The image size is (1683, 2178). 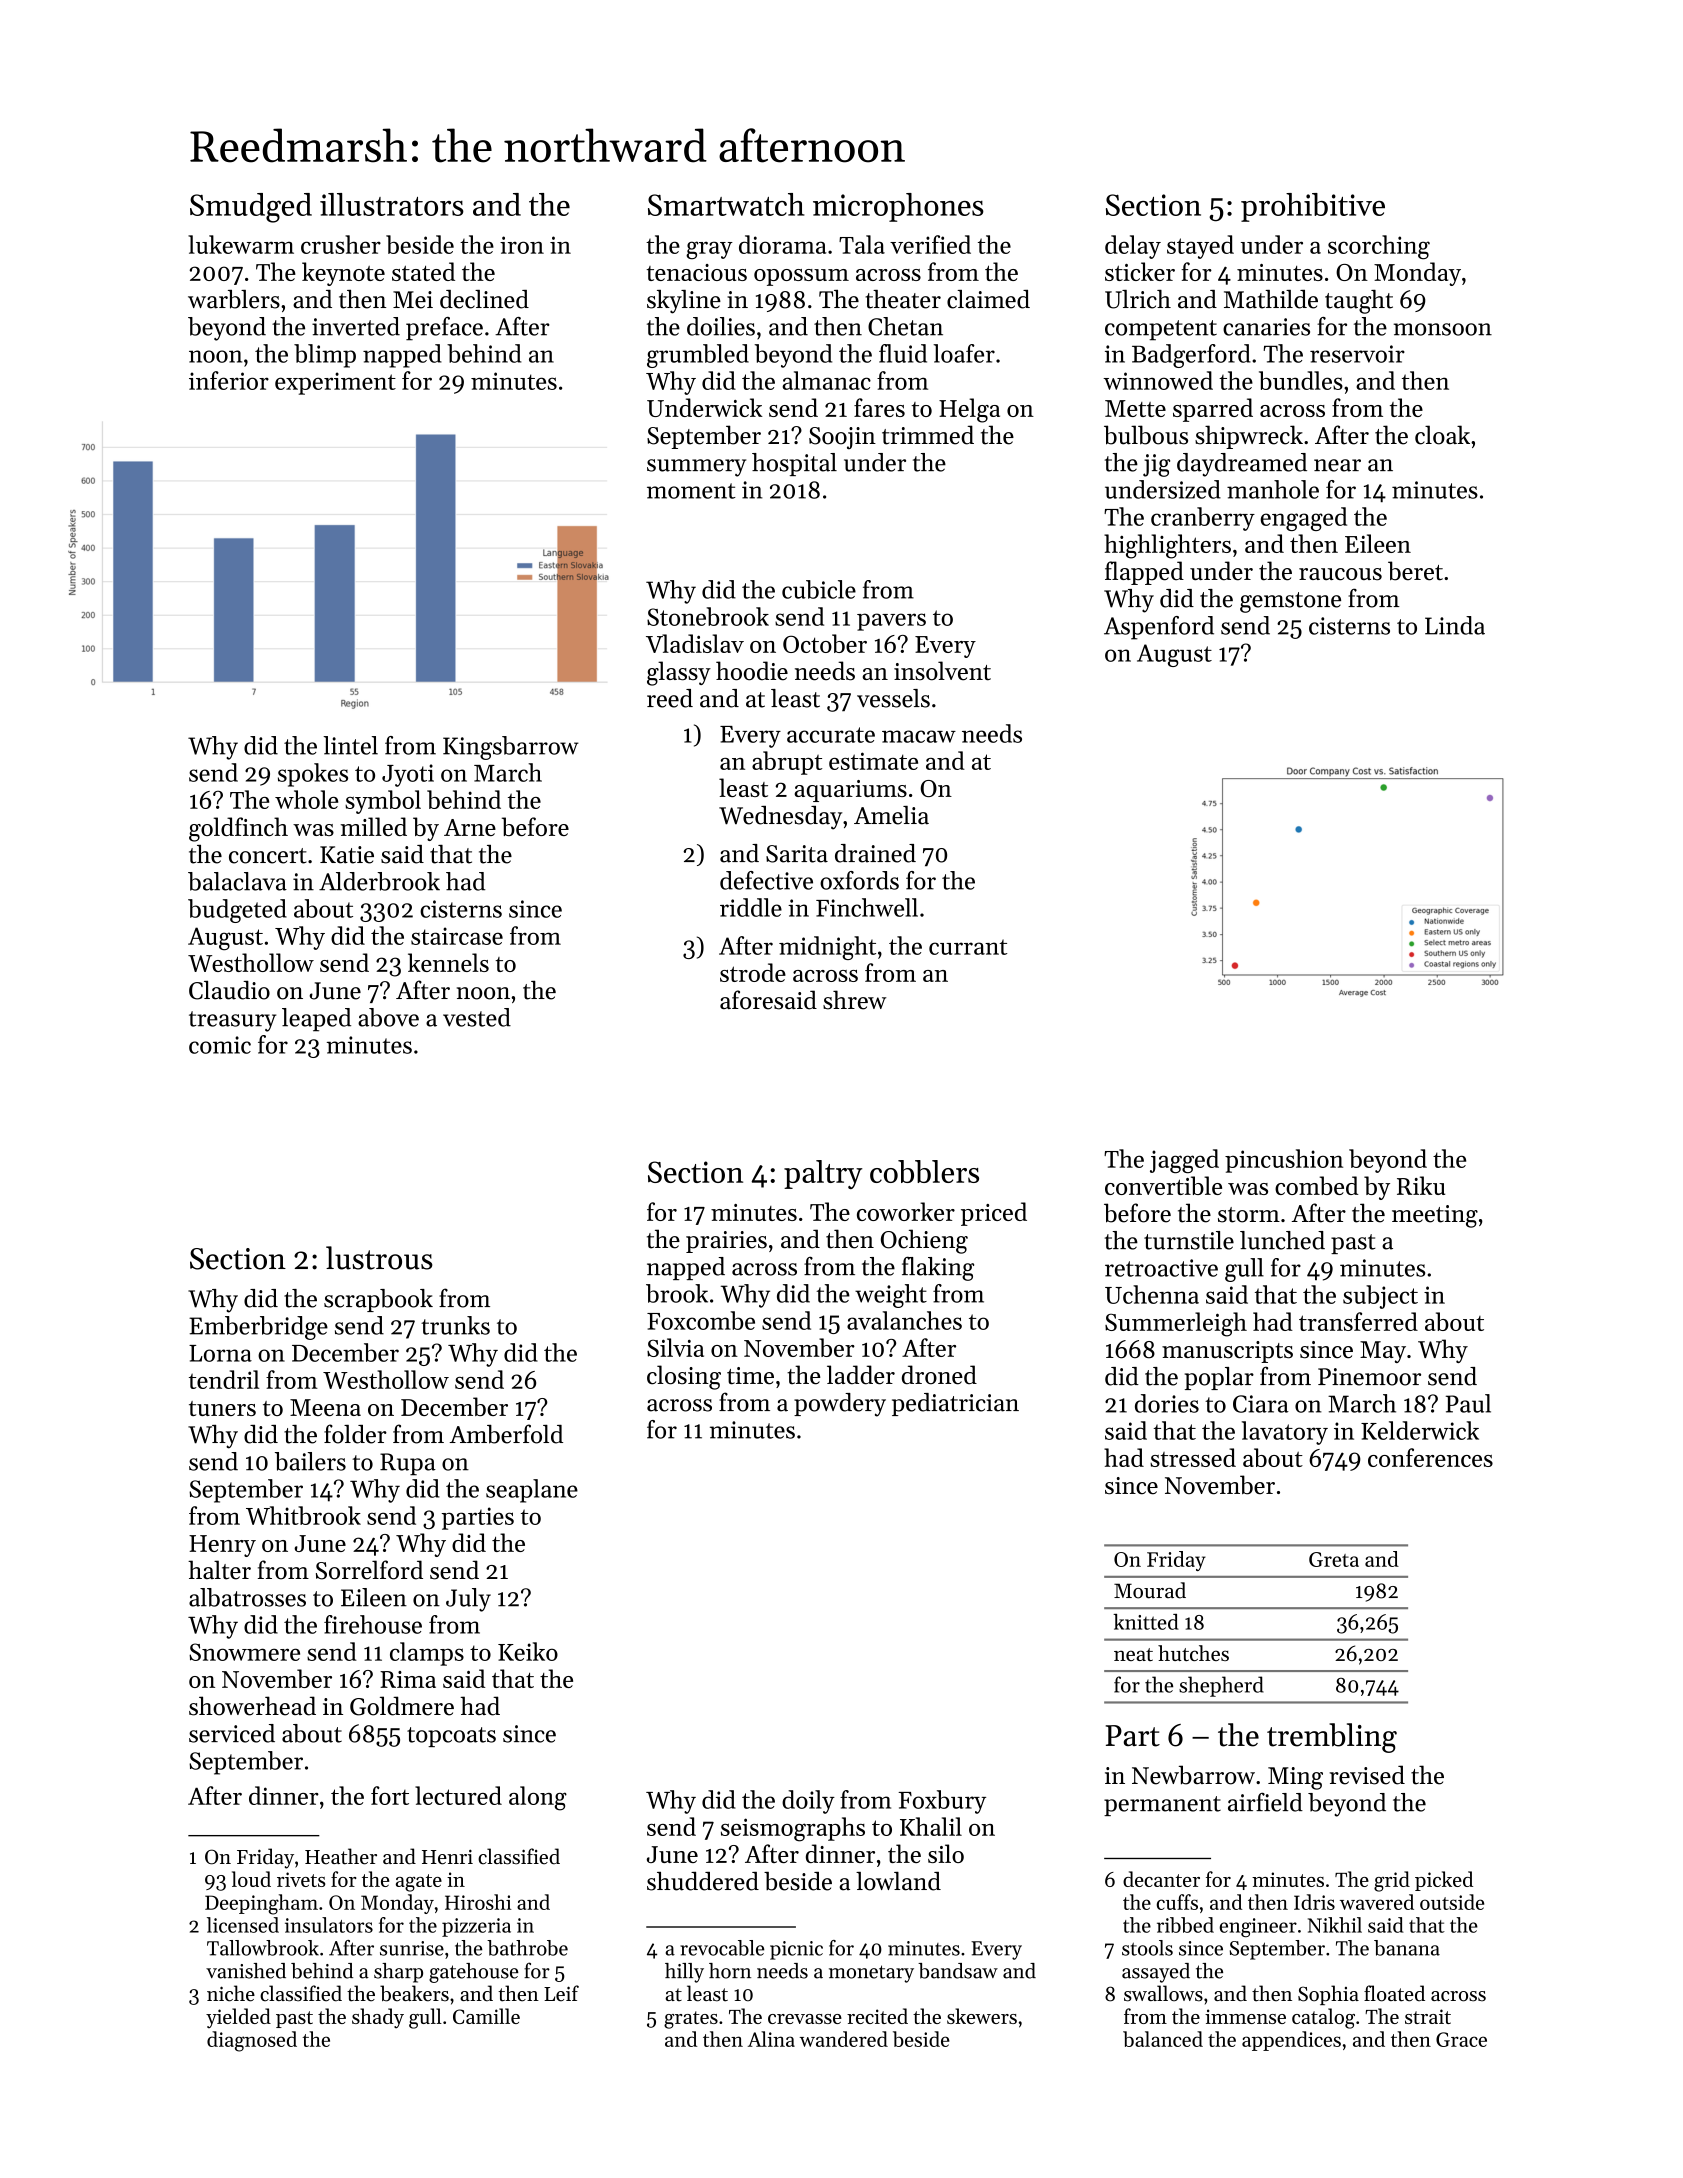 I want to click on along, so click(x=538, y=1798).
